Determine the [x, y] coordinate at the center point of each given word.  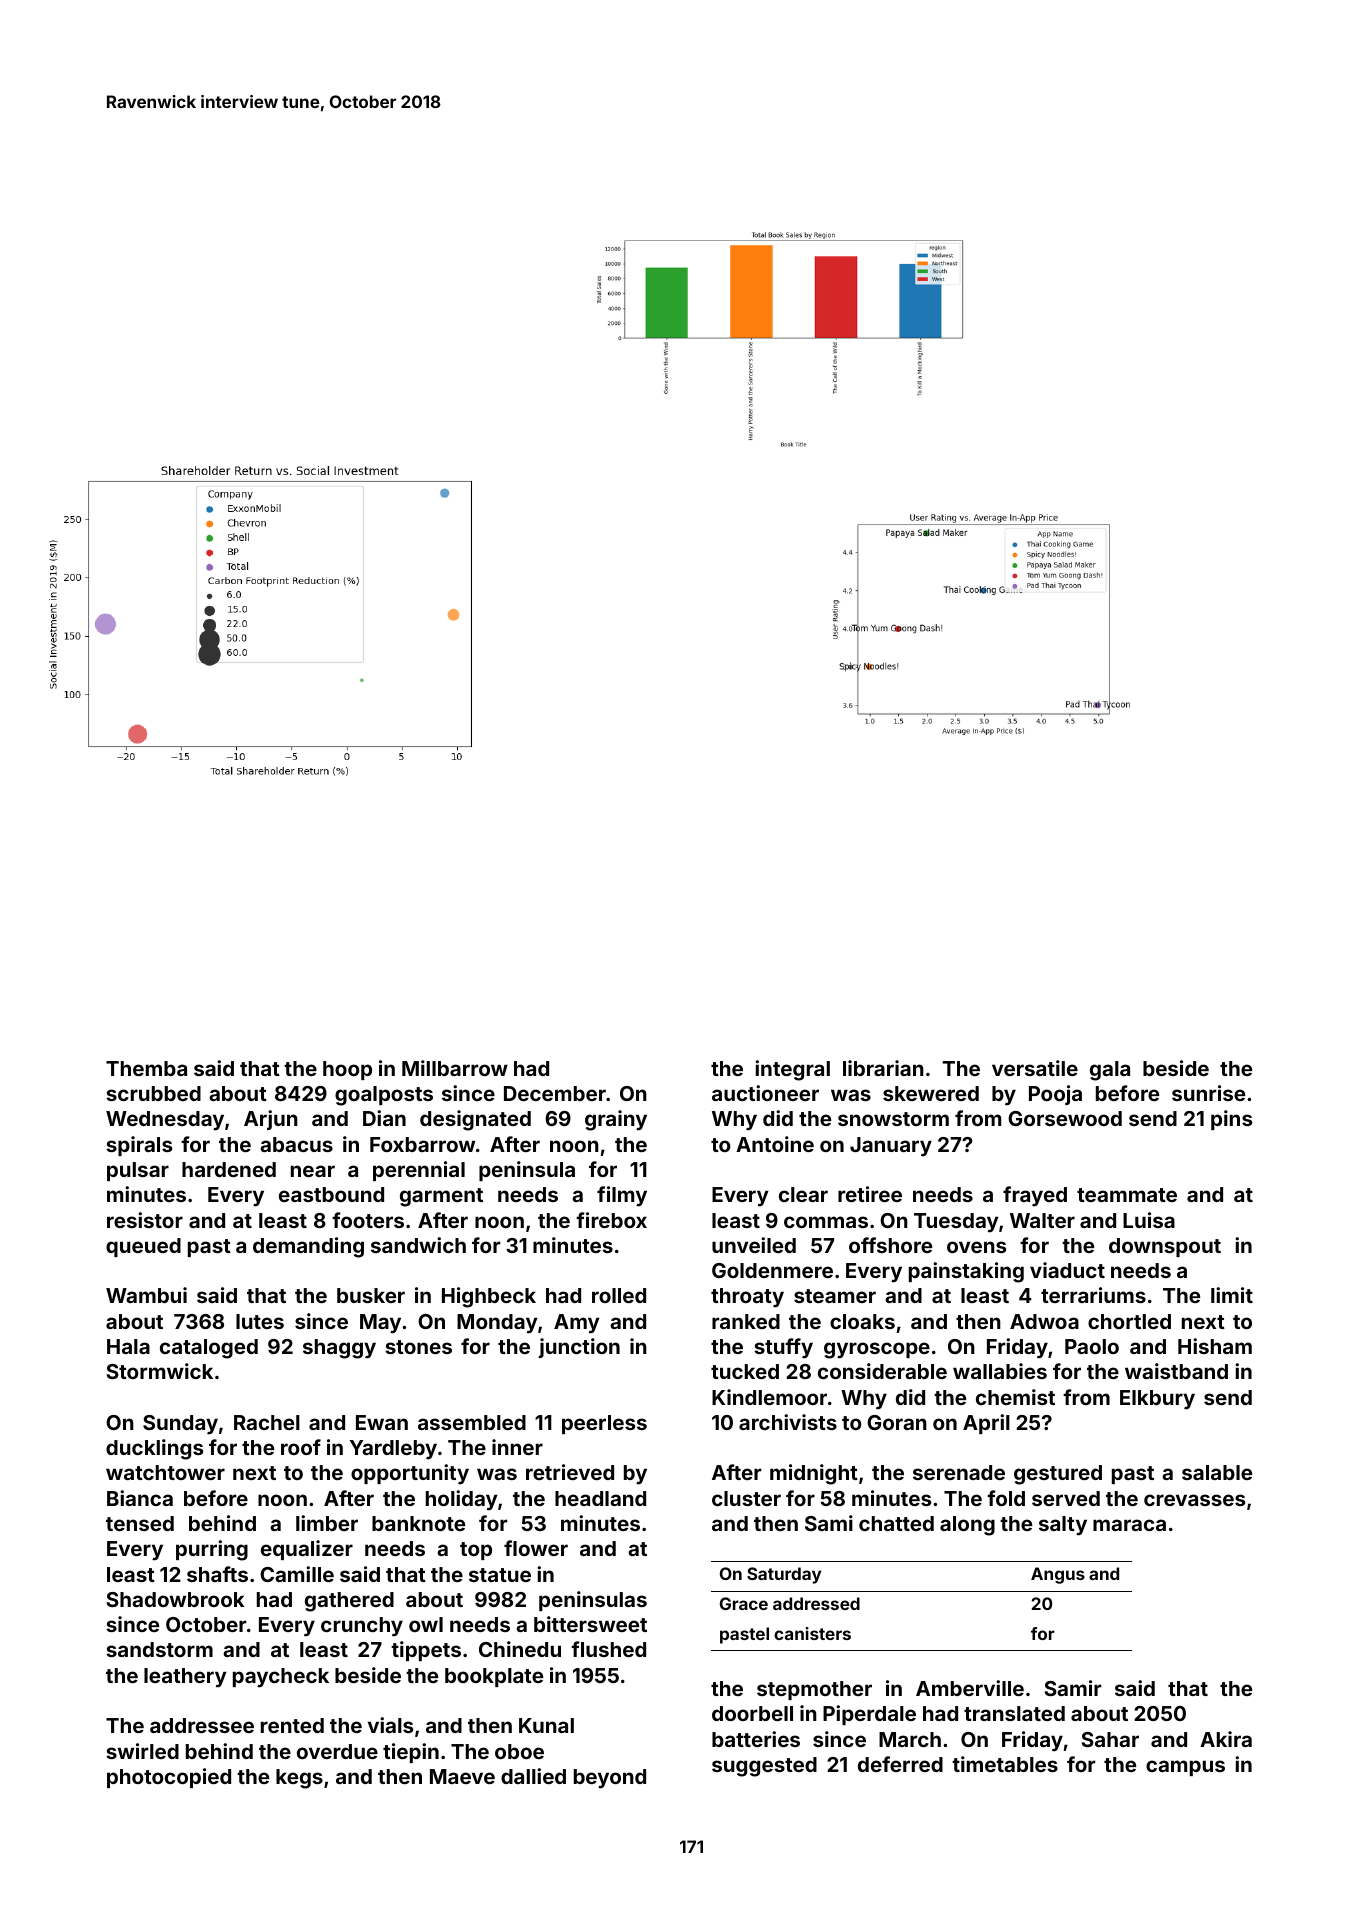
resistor [145, 1220]
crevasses [1194, 1500]
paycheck [281, 1678]
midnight [814, 1474]
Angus [1058, 1575]
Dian [384, 1118]
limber [327, 1523]
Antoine [775, 1144]
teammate [1127, 1195]
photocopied [169, 1778]
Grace [744, 1603]
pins [1231, 1120]
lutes [260, 1321]
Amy [577, 1324]
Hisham [1215, 1346]
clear [803, 1194]
